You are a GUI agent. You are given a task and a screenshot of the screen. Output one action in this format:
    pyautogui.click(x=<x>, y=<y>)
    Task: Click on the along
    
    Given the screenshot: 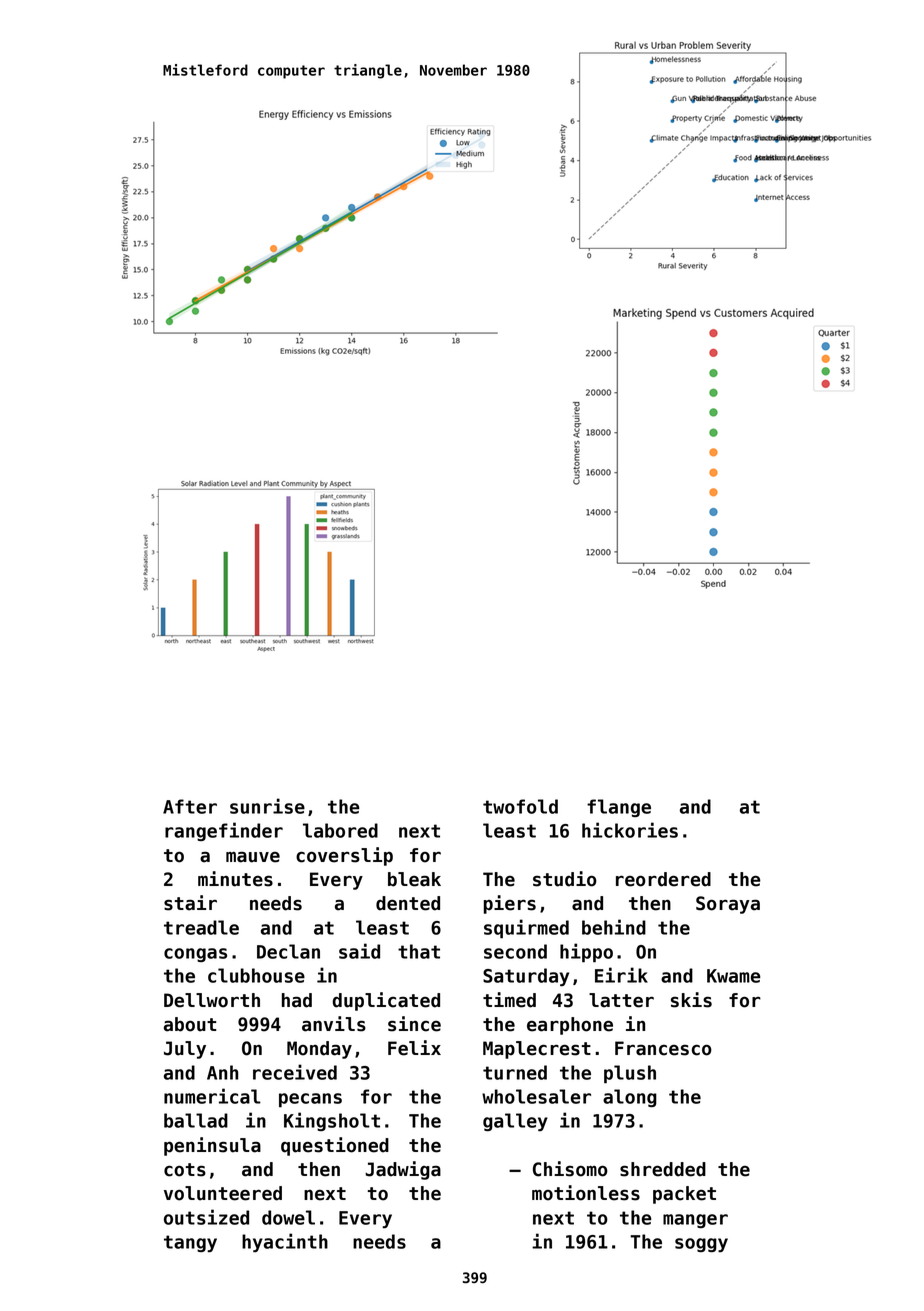 What is the action you would take?
    pyautogui.click(x=630, y=1098)
